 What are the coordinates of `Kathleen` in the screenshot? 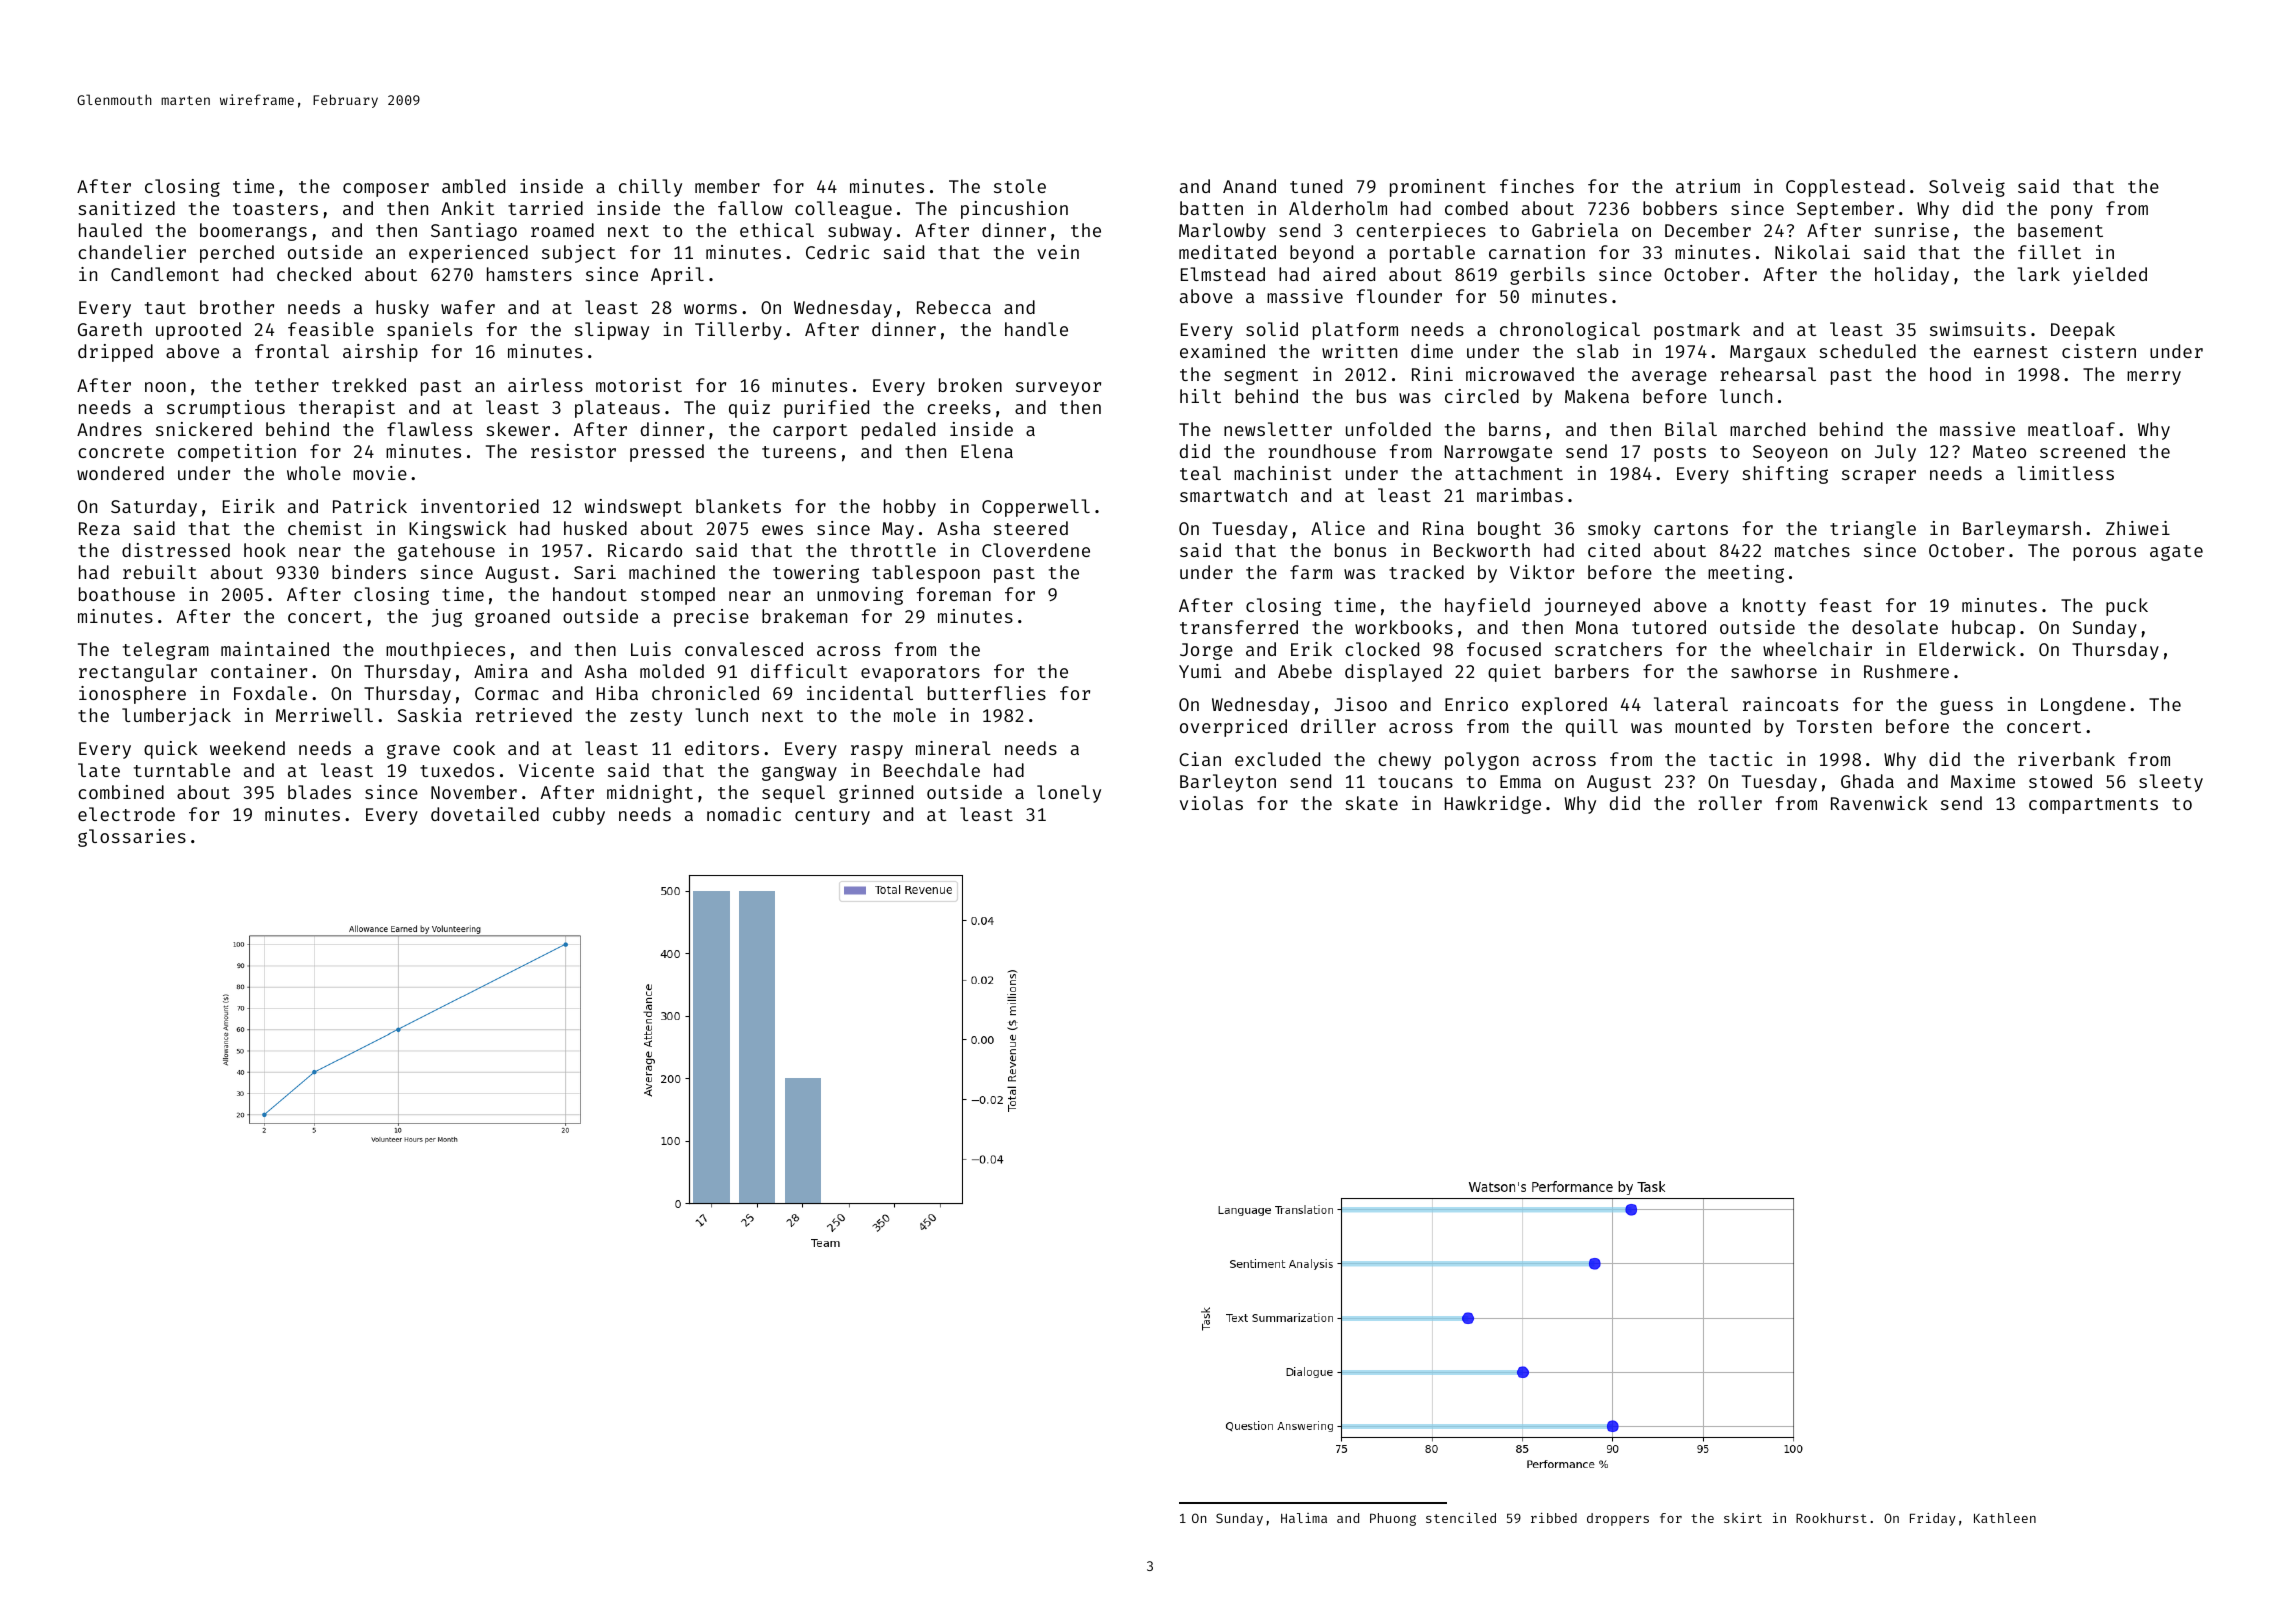 It's located at (2005, 1518).
